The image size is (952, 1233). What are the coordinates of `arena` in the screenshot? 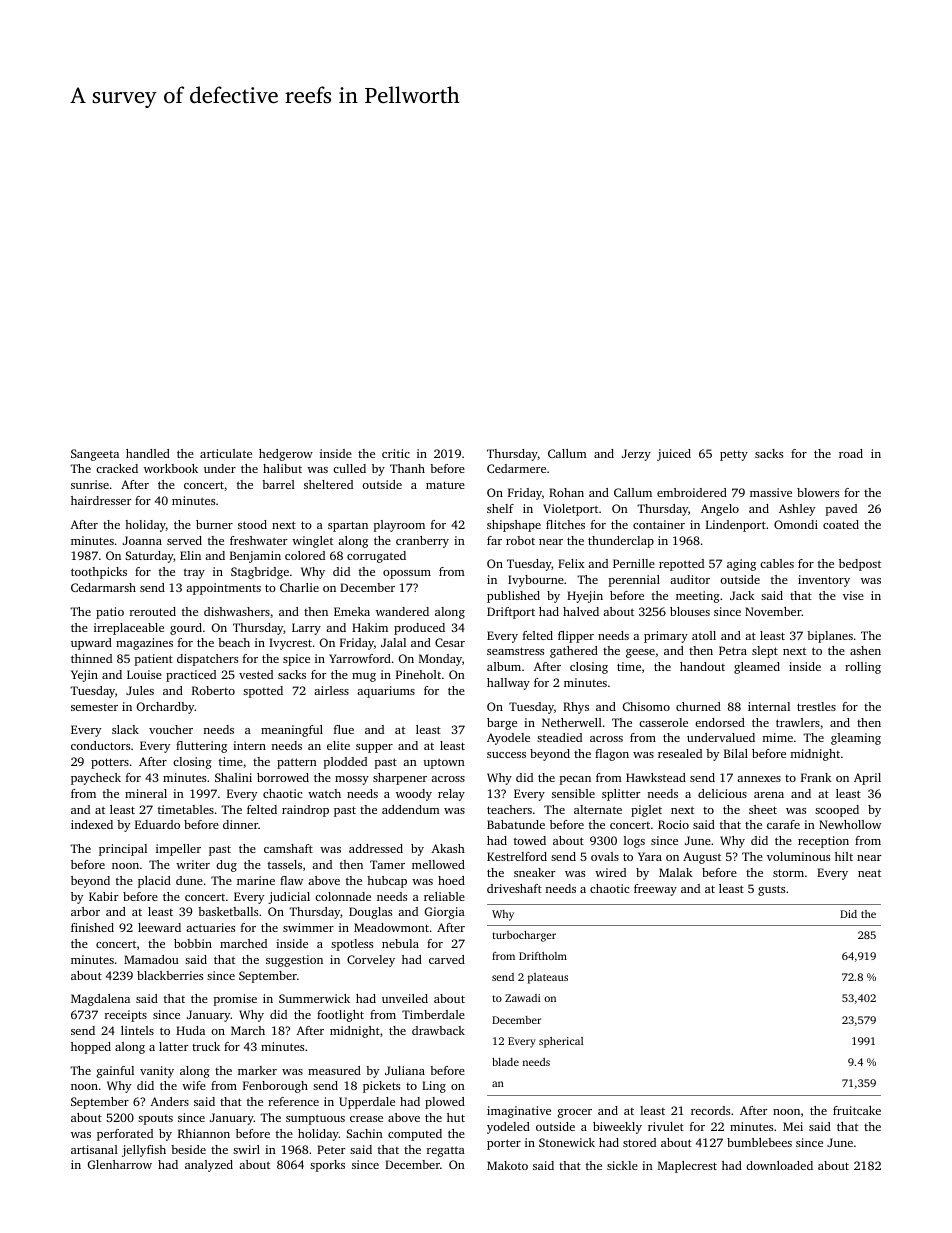 It's located at (769, 795).
